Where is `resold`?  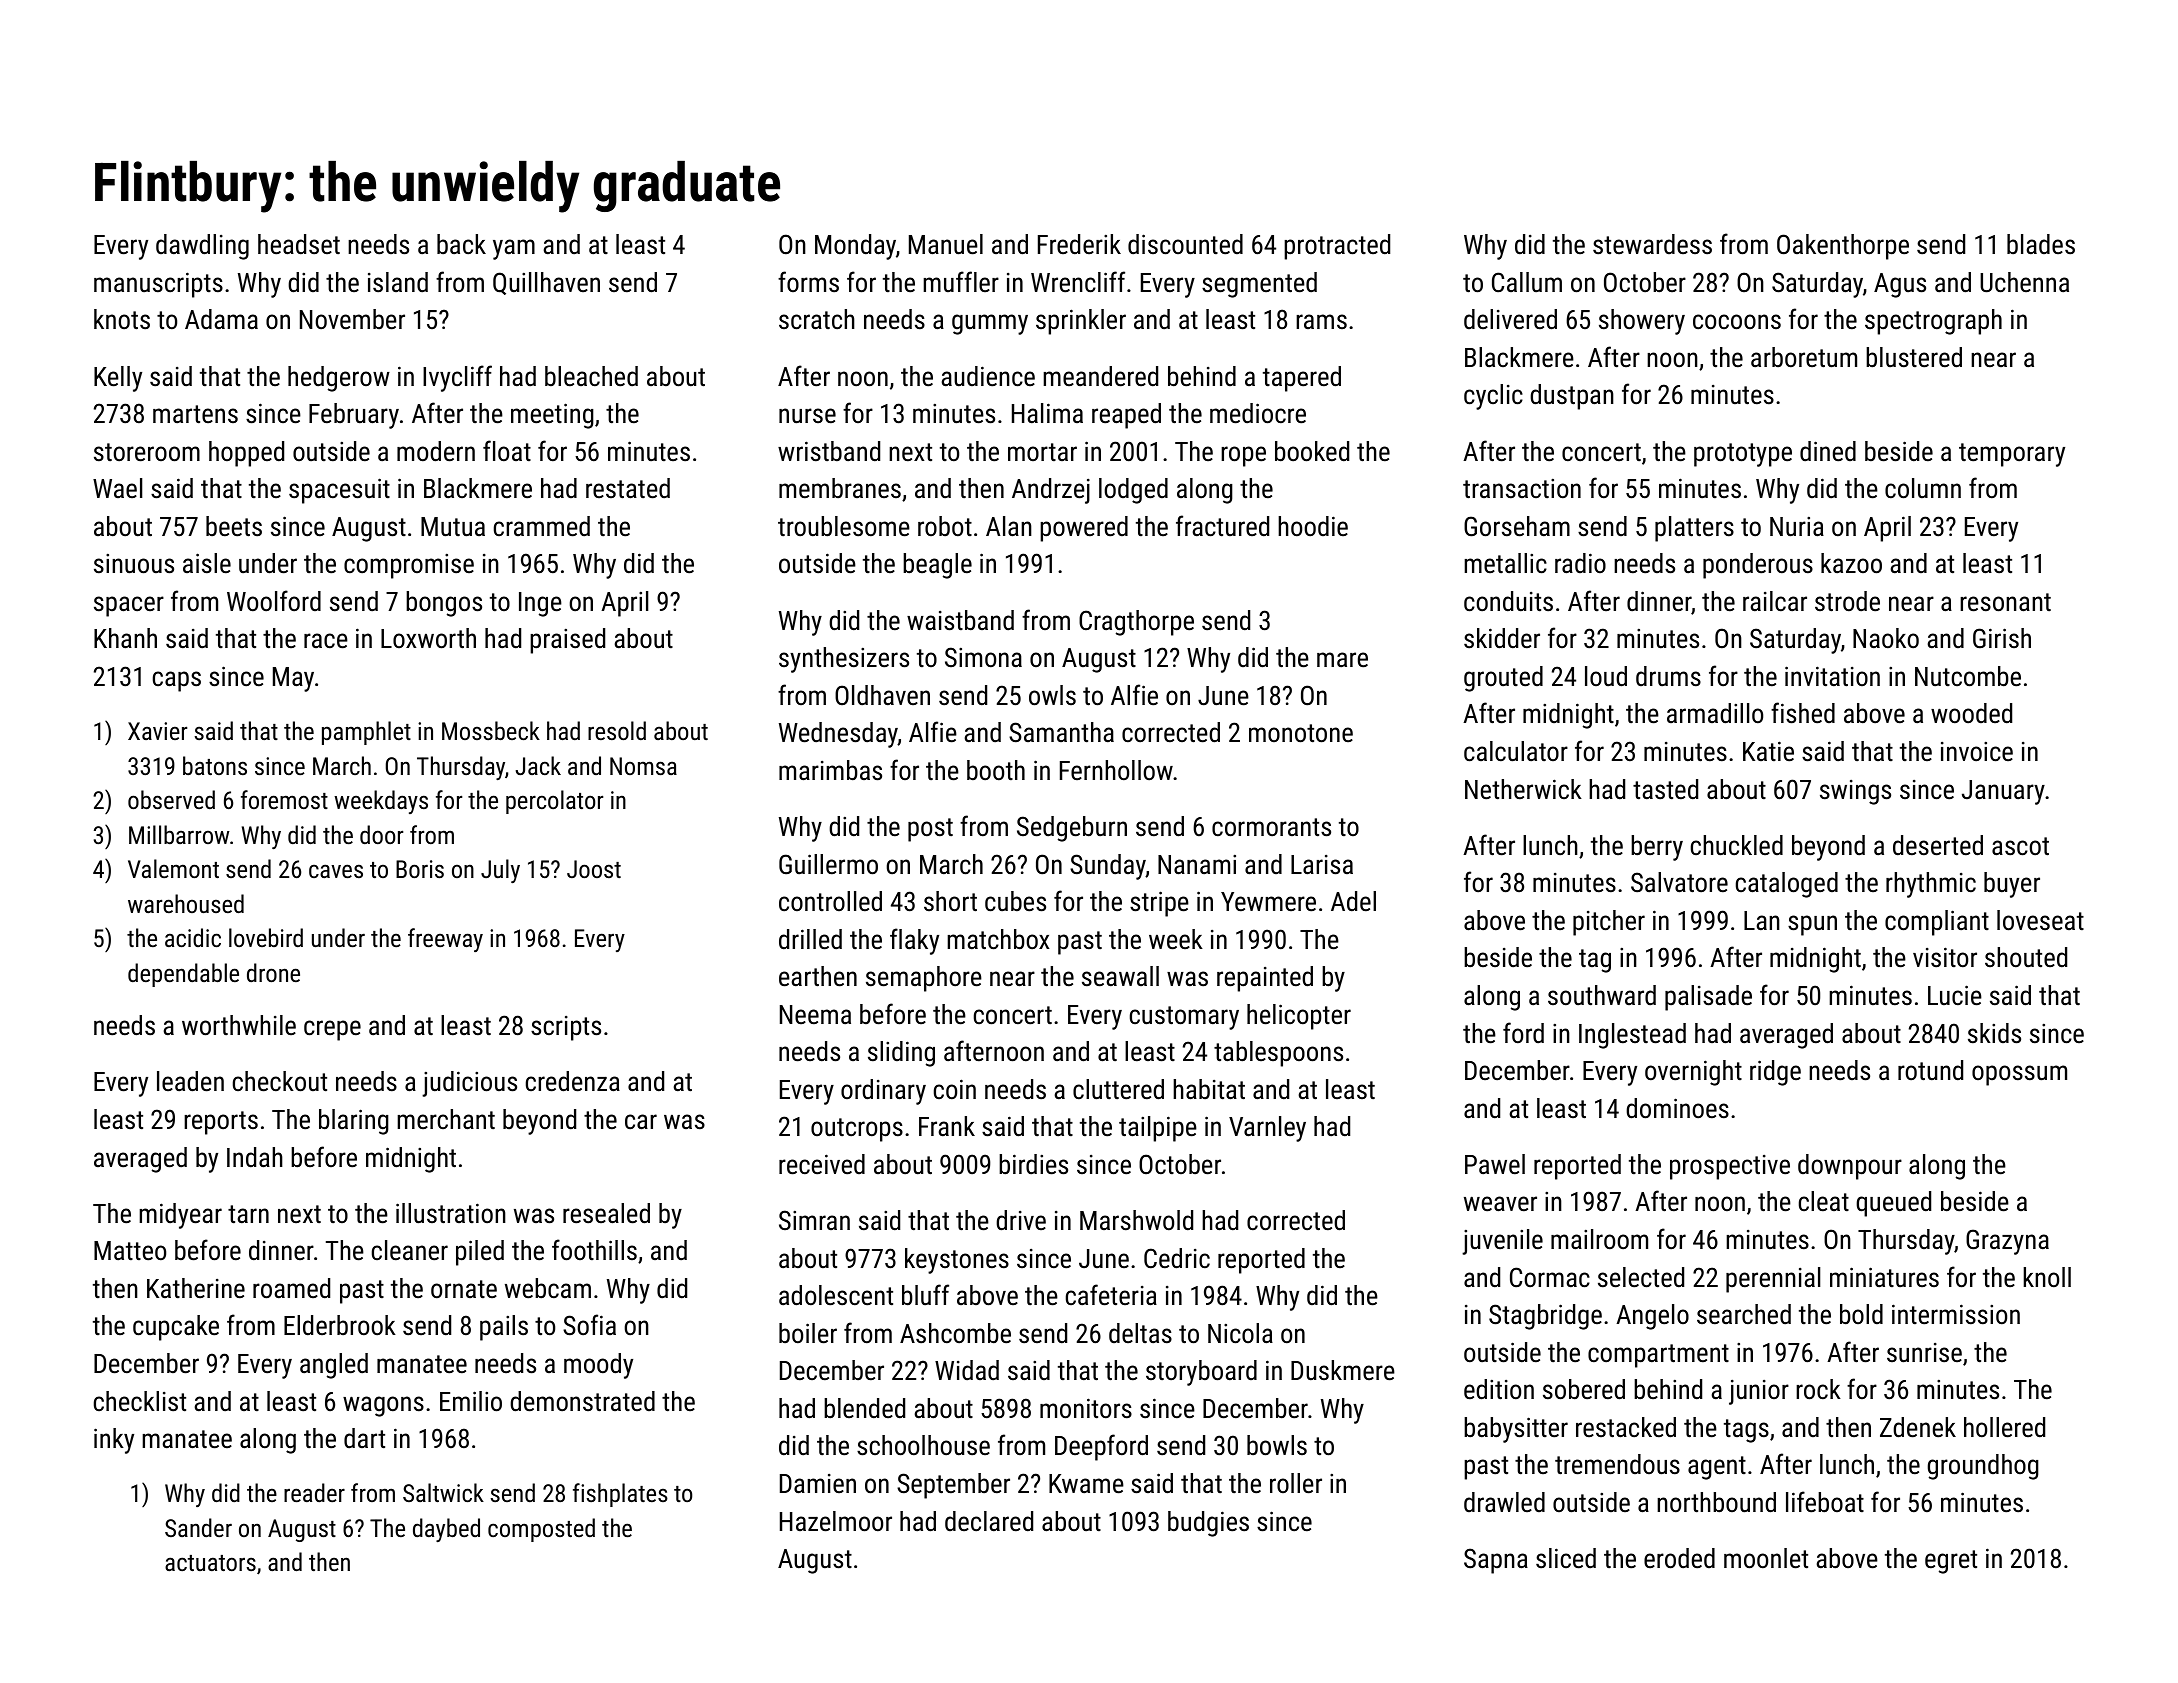
resold is located at coordinates (617, 730).
